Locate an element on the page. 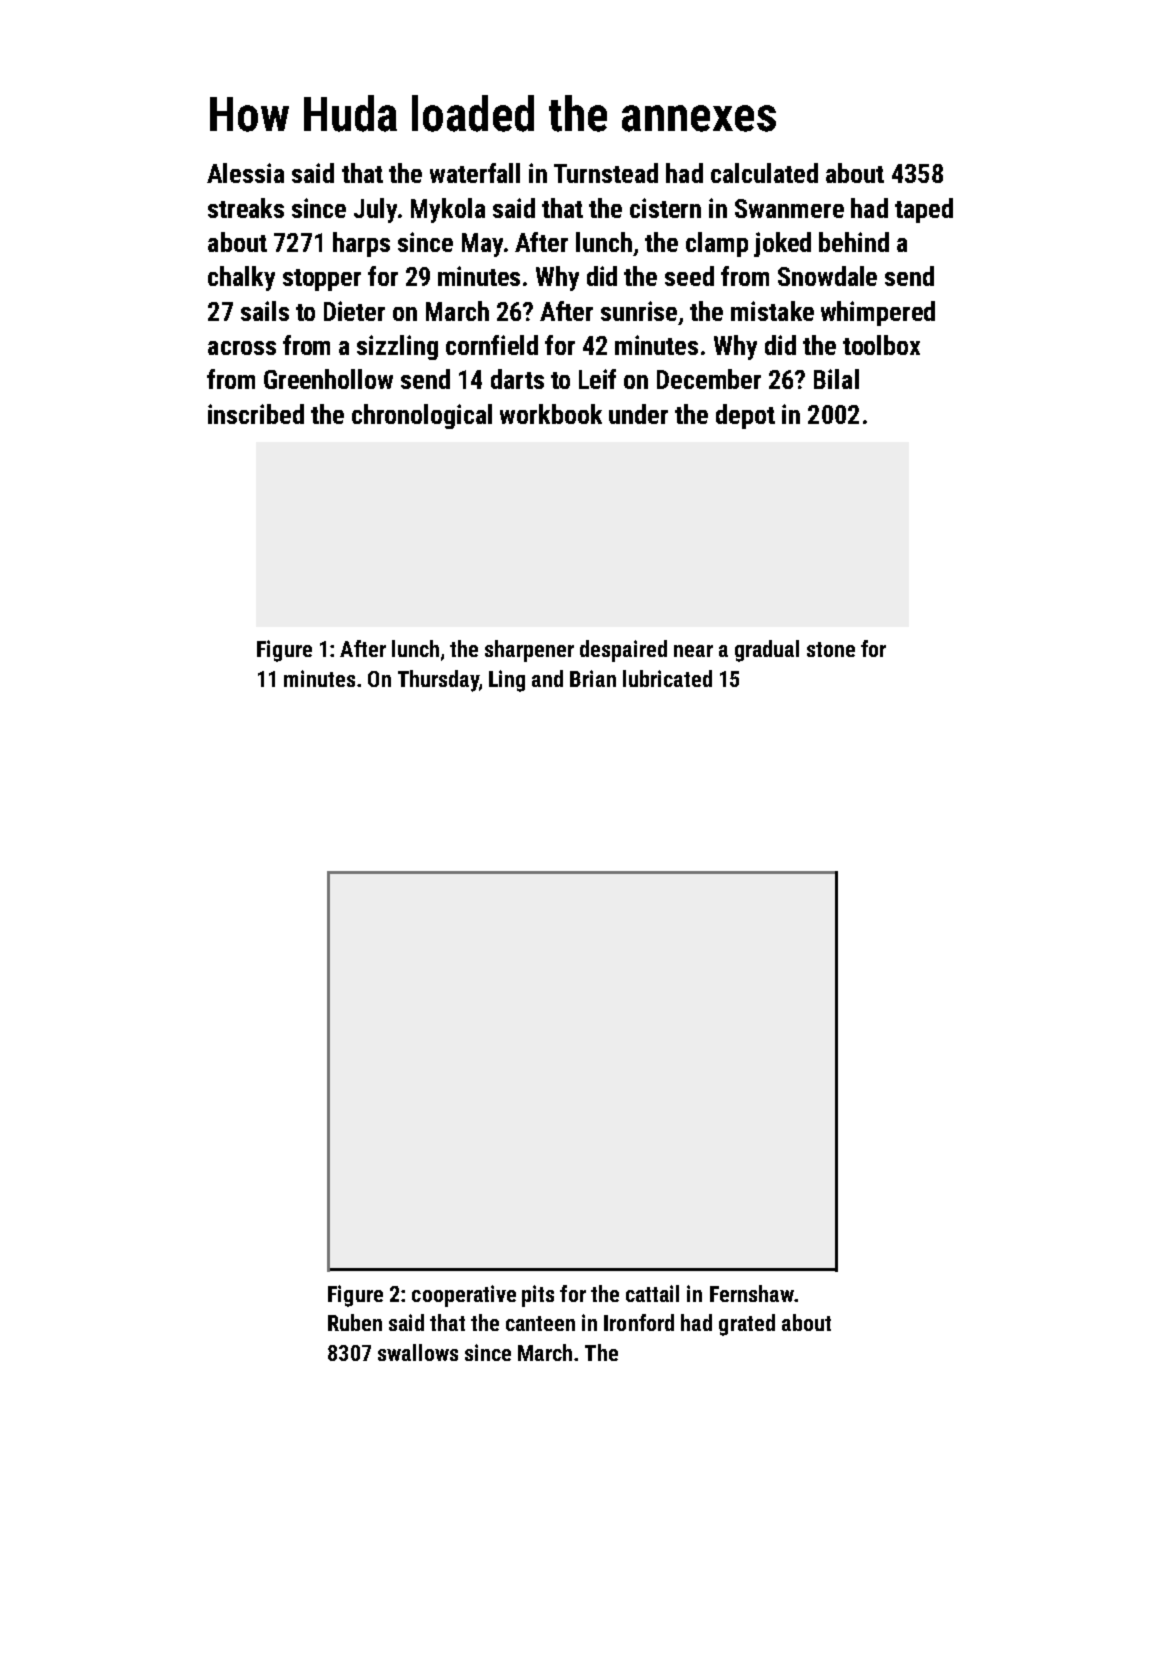 The height and width of the image is (1654, 1165). cattail is located at coordinates (652, 1293).
